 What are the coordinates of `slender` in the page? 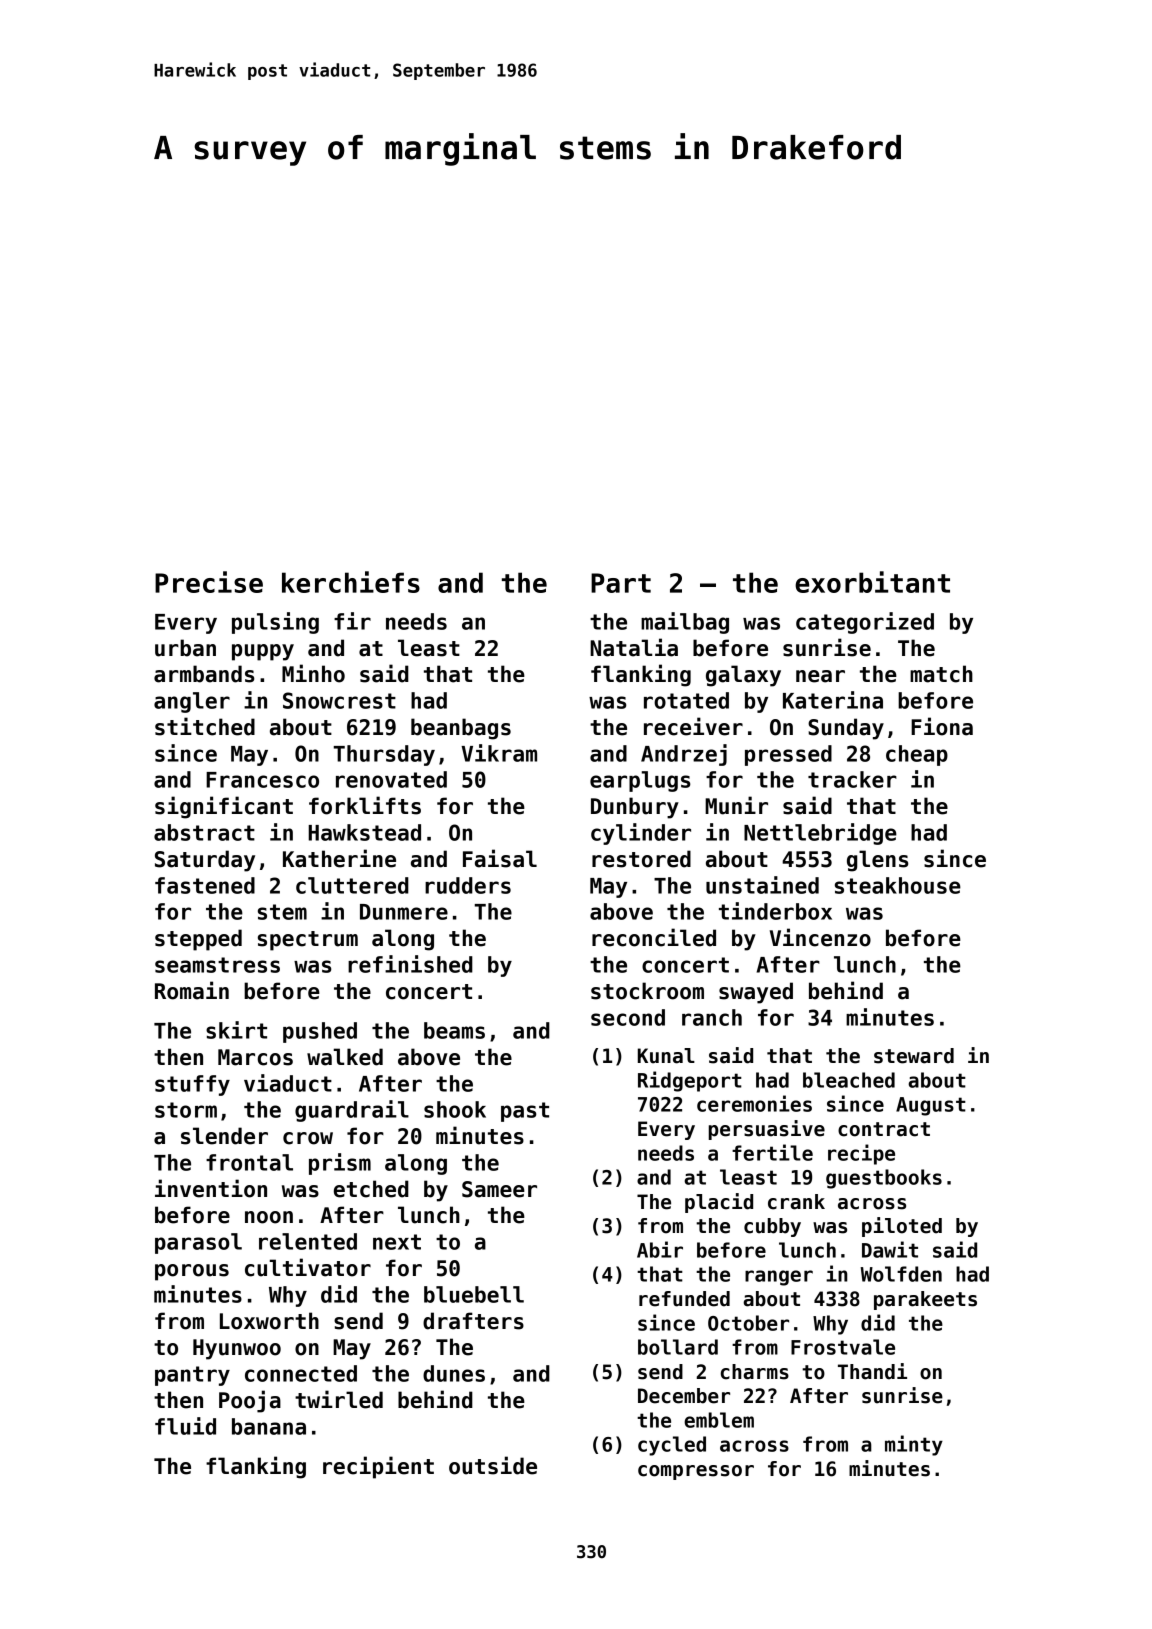 It's located at (224, 1136).
